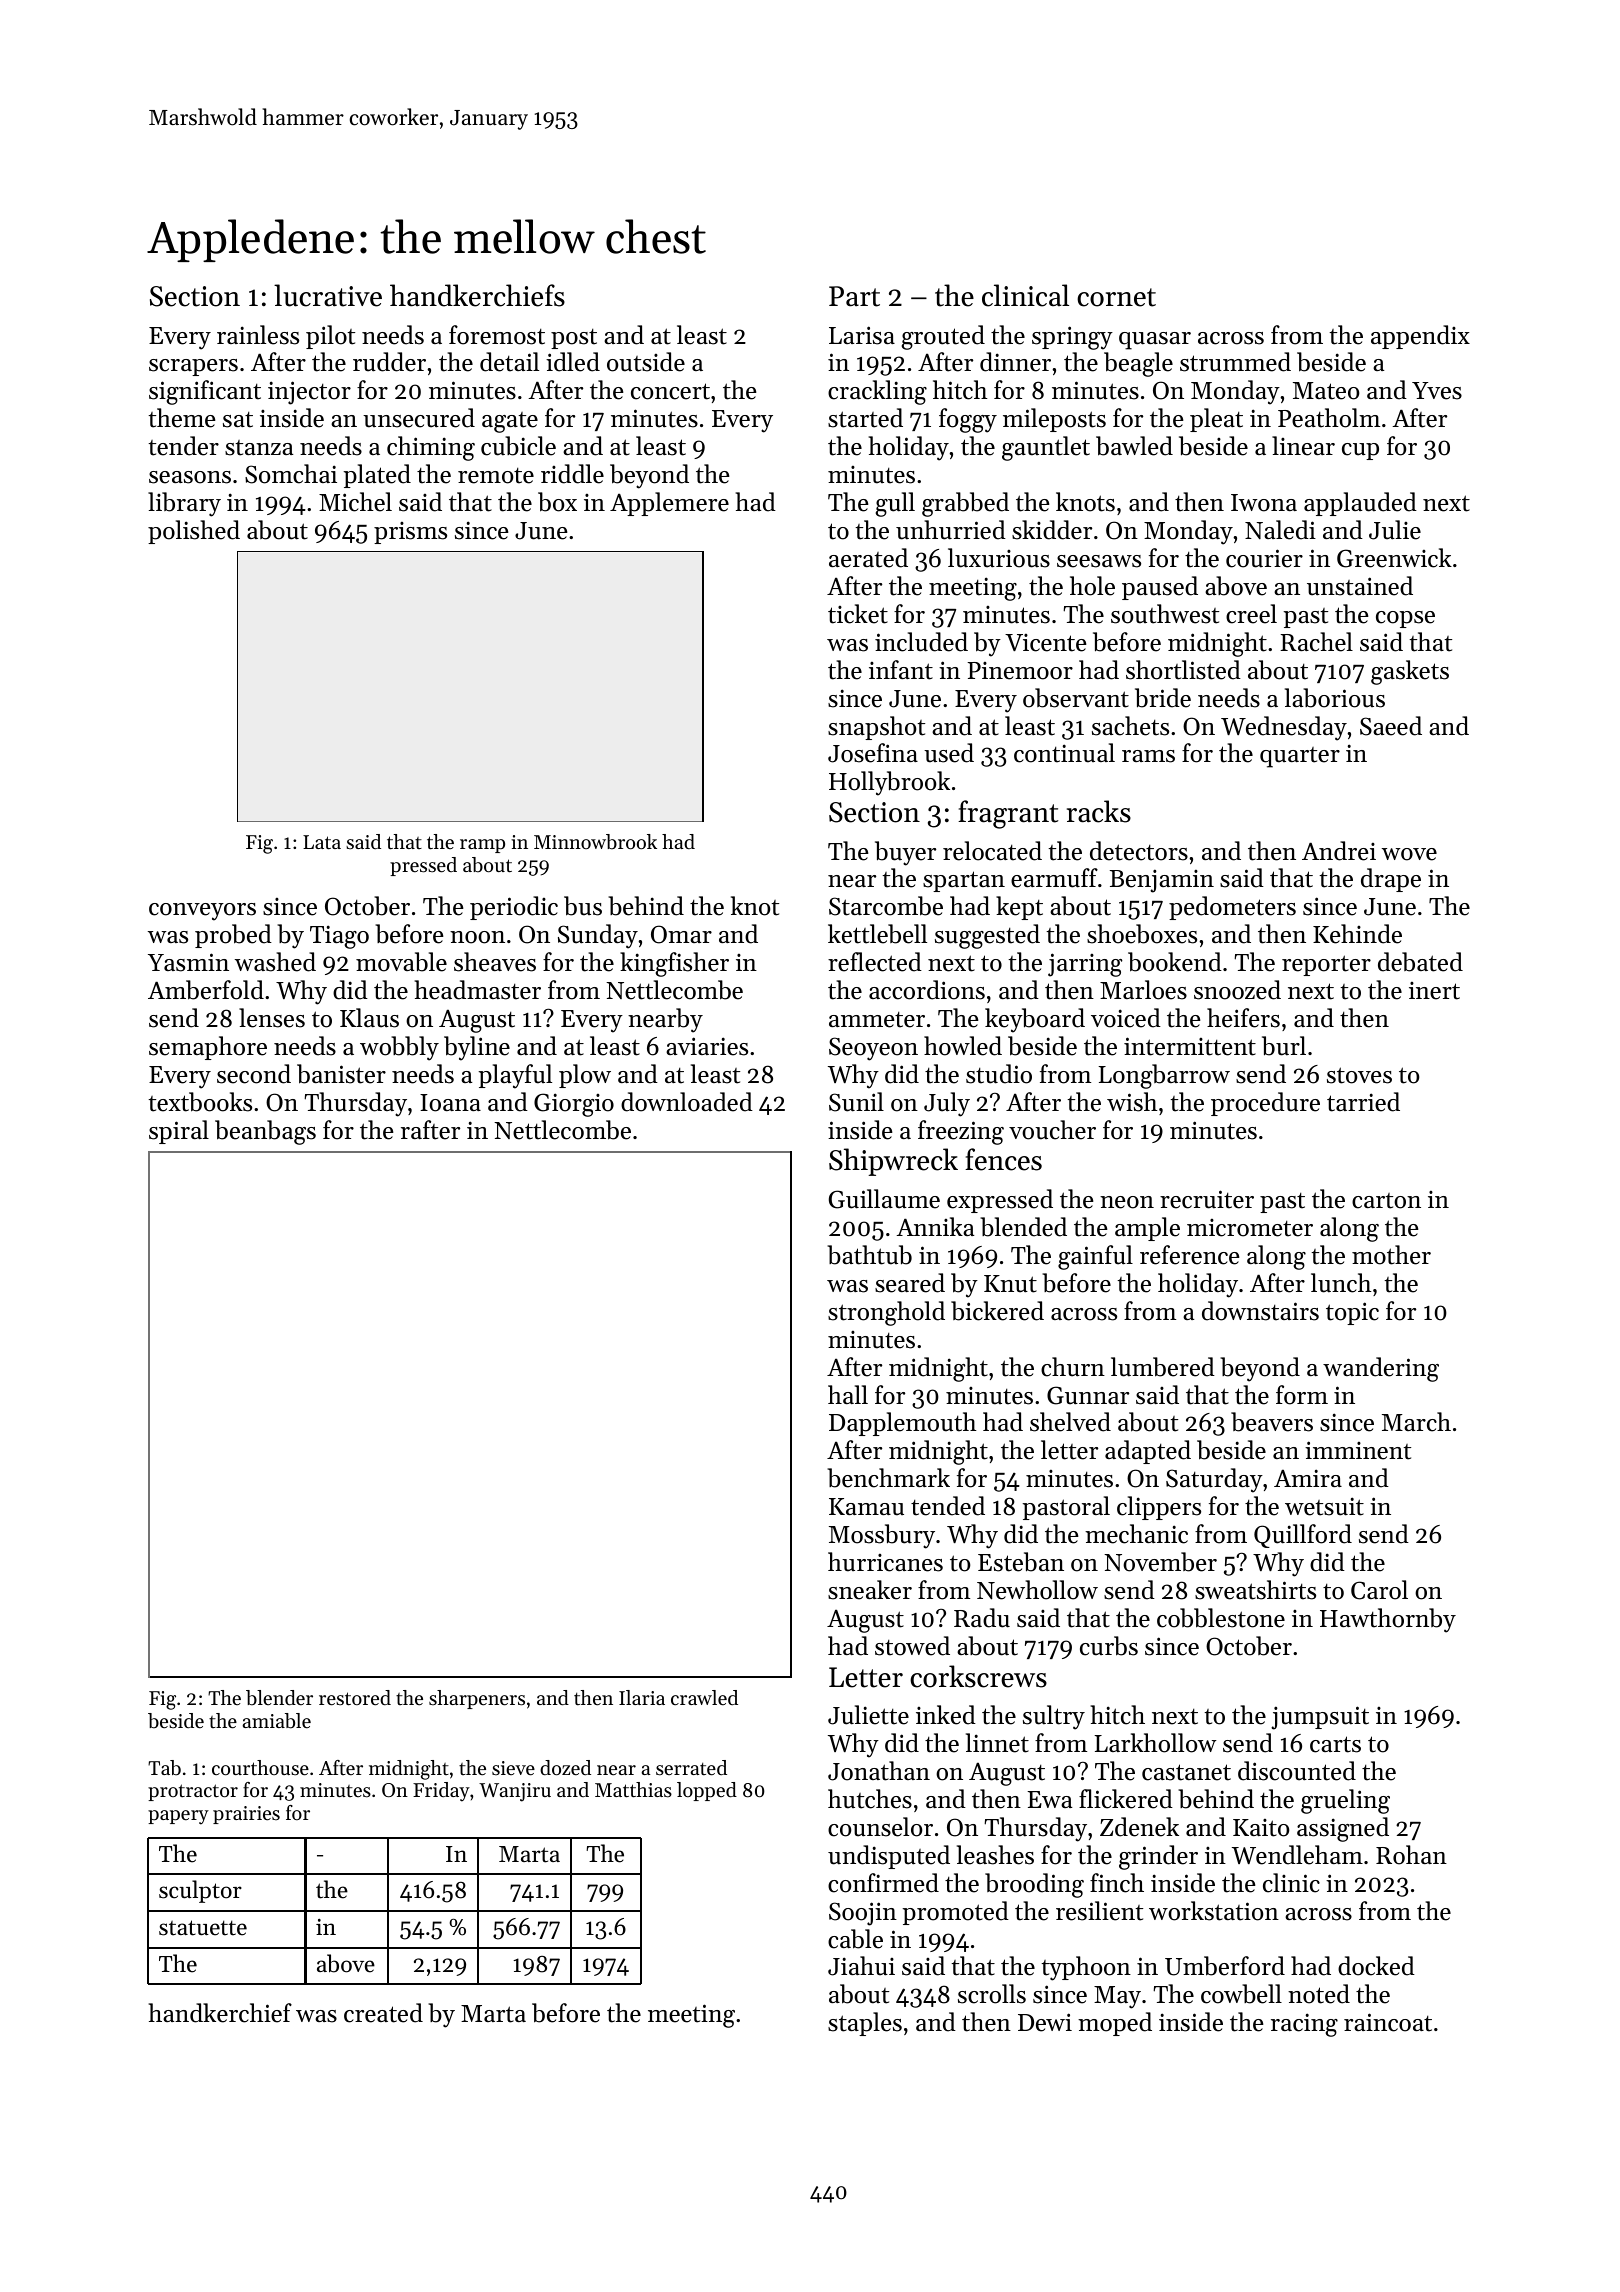 The height and width of the screenshot is (2292, 1620). I want to click on carton, so click(1386, 1201).
